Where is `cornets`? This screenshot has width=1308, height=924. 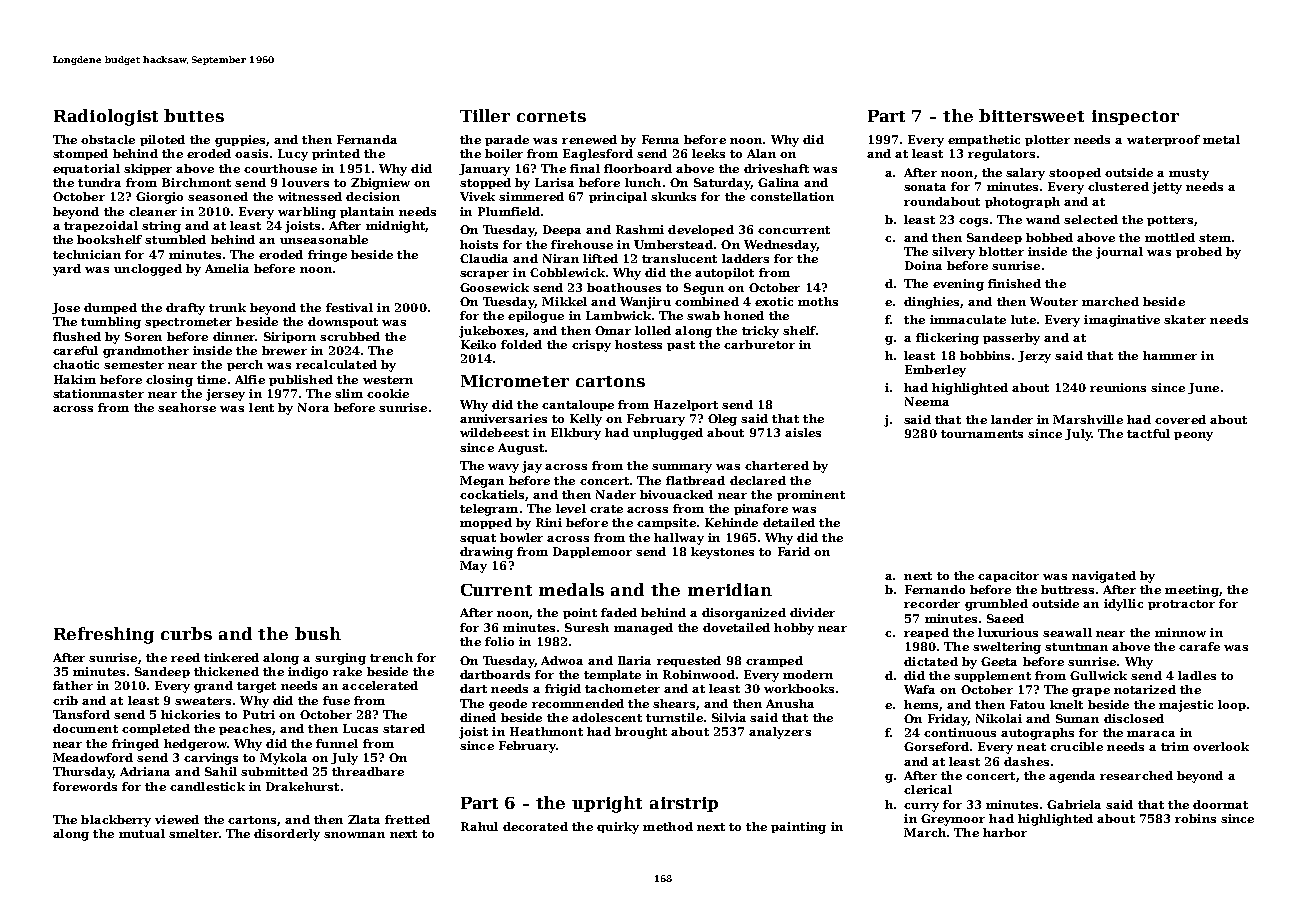
cornets is located at coordinates (551, 116).
